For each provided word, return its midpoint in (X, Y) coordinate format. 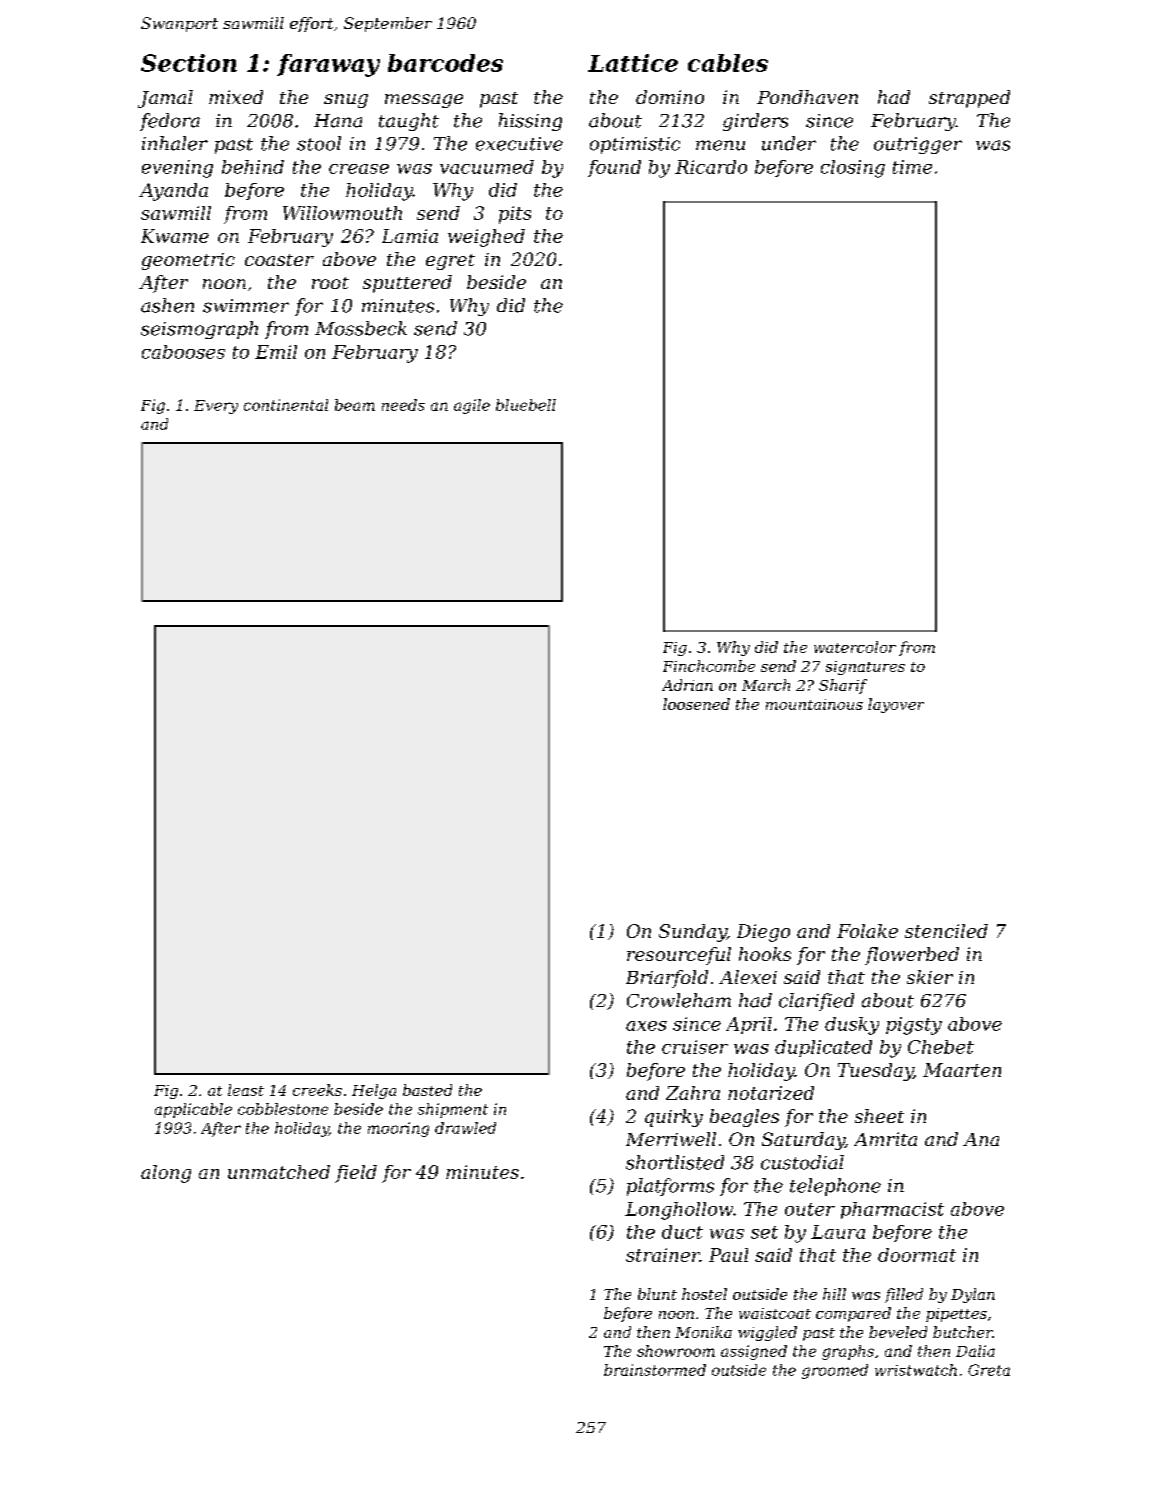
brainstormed (655, 1370)
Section (189, 63)
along (166, 1174)
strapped (969, 99)
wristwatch (916, 1370)
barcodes (445, 63)
